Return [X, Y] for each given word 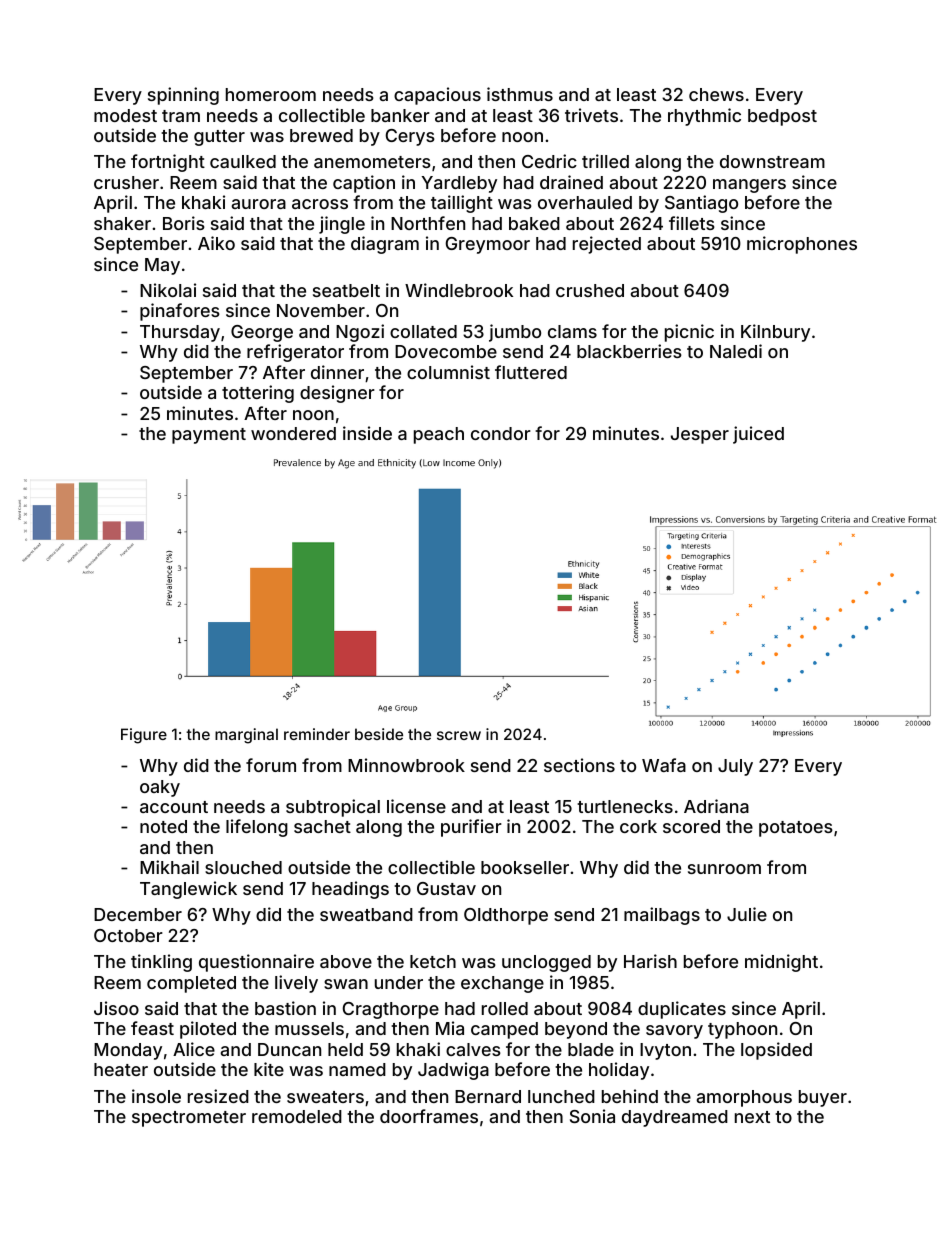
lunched [561, 1096]
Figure [144, 736]
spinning [183, 96]
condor [501, 433]
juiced [758, 435]
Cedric [549, 161]
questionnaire [256, 963]
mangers [749, 186]
